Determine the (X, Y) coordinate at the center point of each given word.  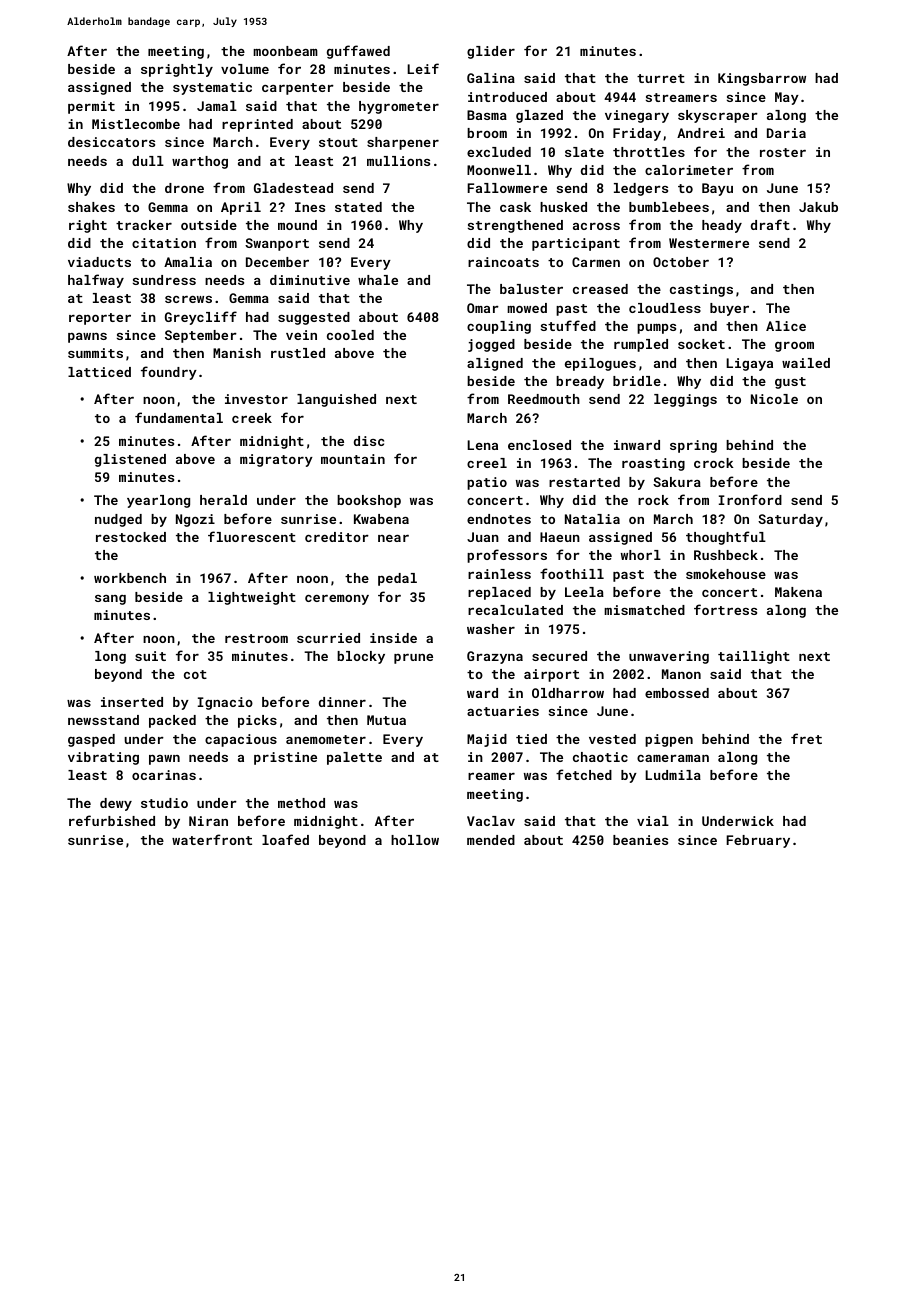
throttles (649, 152)
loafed (285, 839)
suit (150, 656)
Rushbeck (726, 555)
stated (358, 207)
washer (491, 629)
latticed (99, 372)
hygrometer (399, 107)
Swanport (277, 244)
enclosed (539, 445)
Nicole (774, 399)
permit (91, 107)
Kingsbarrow (762, 79)
